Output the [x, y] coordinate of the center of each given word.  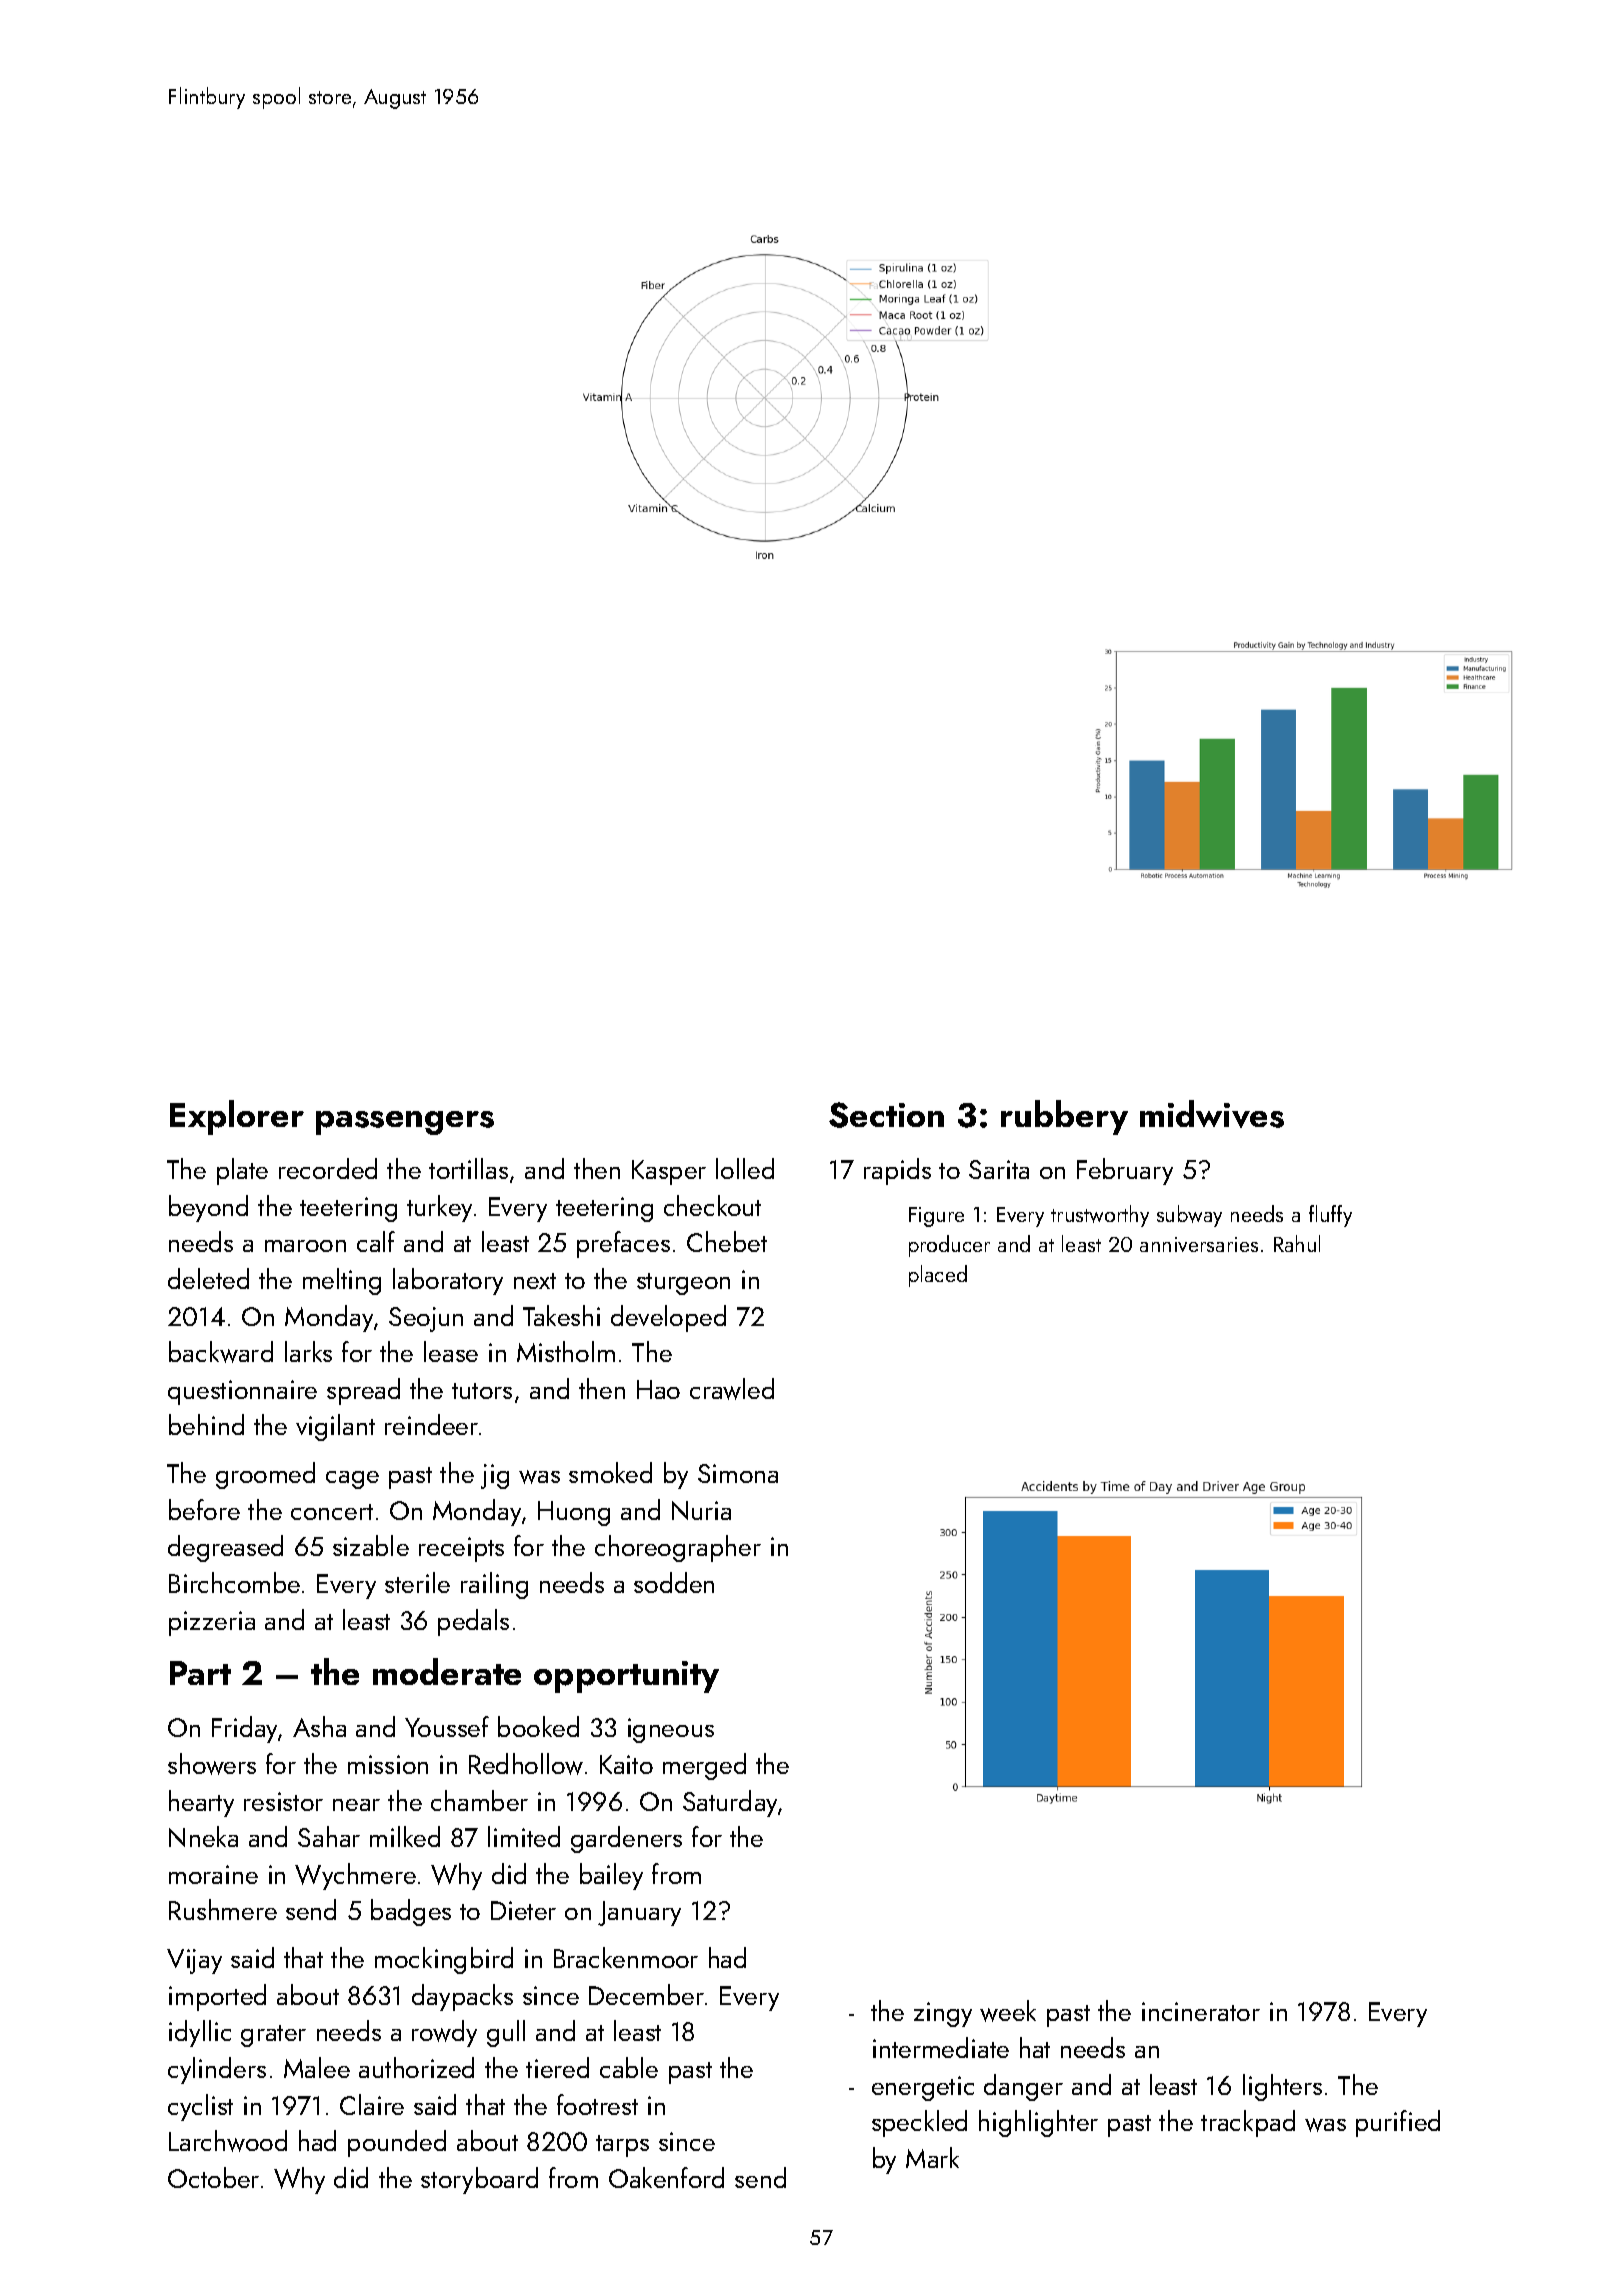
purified [1398, 2123]
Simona [738, 1473]
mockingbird [444, 1960]
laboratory [448, 1281]
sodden [674, 1582]
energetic [923, 2088]
